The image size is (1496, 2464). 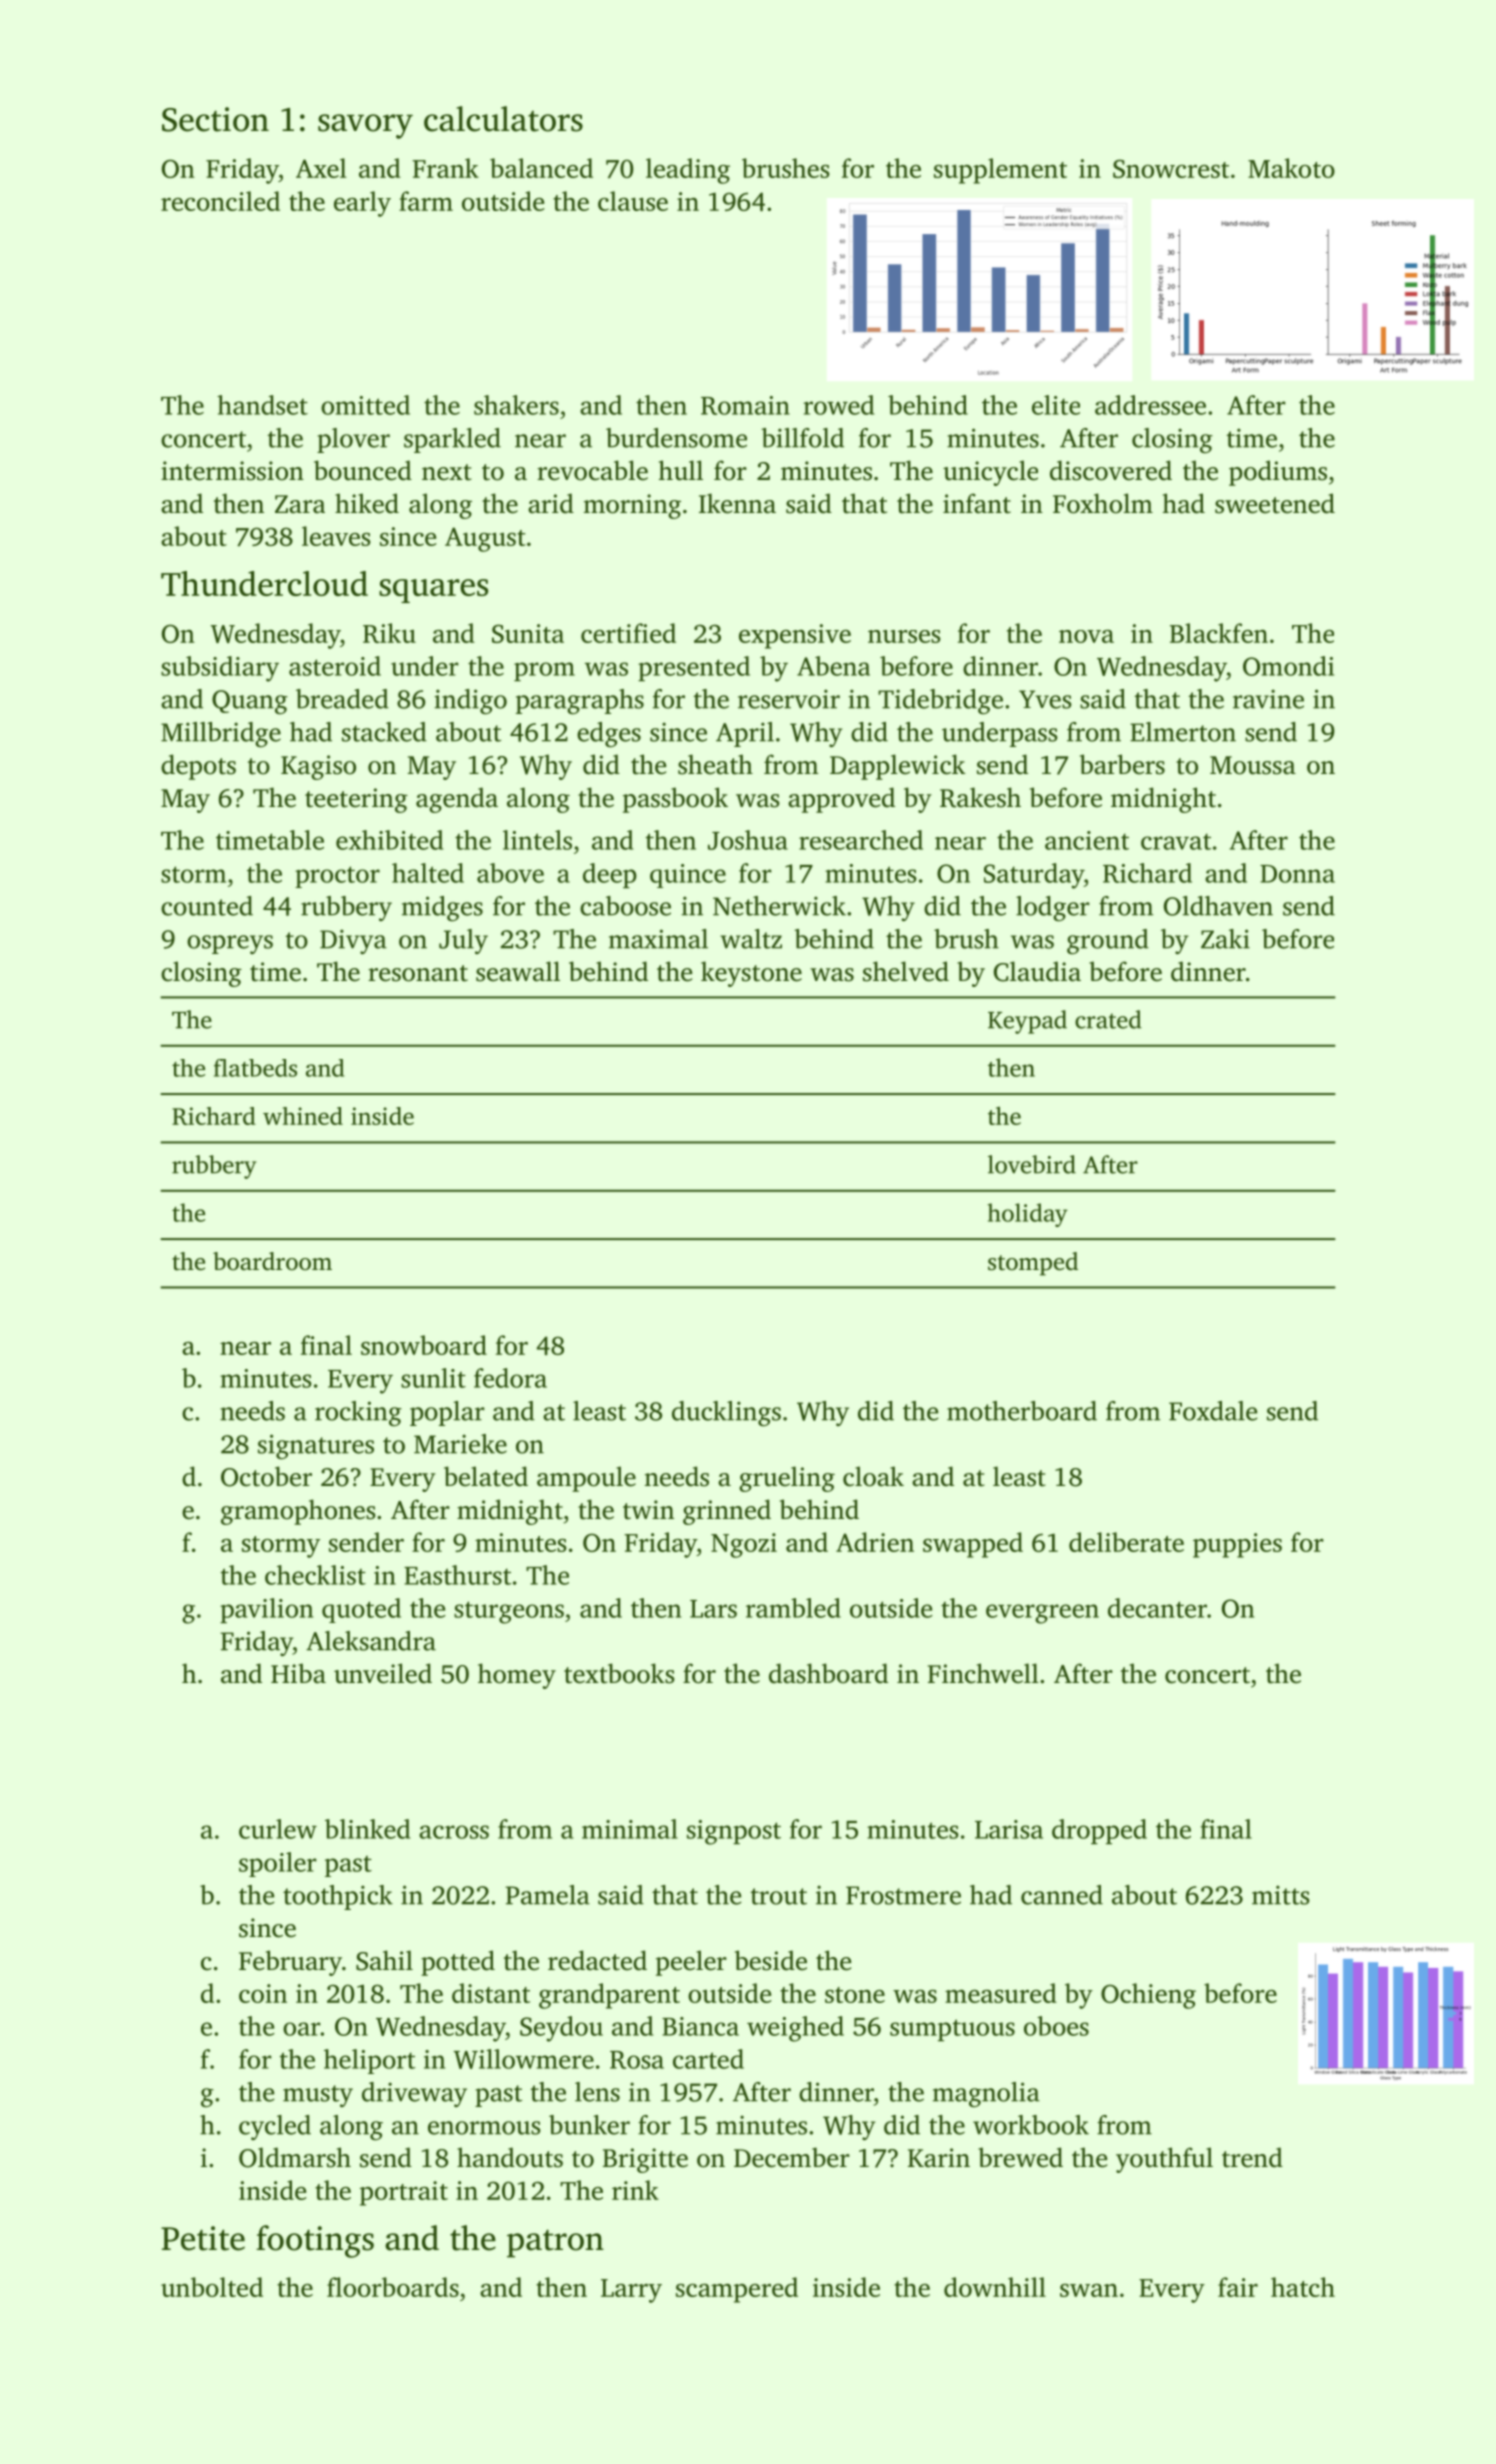 I want to click on driveway, so click(x=414, y=2094).
